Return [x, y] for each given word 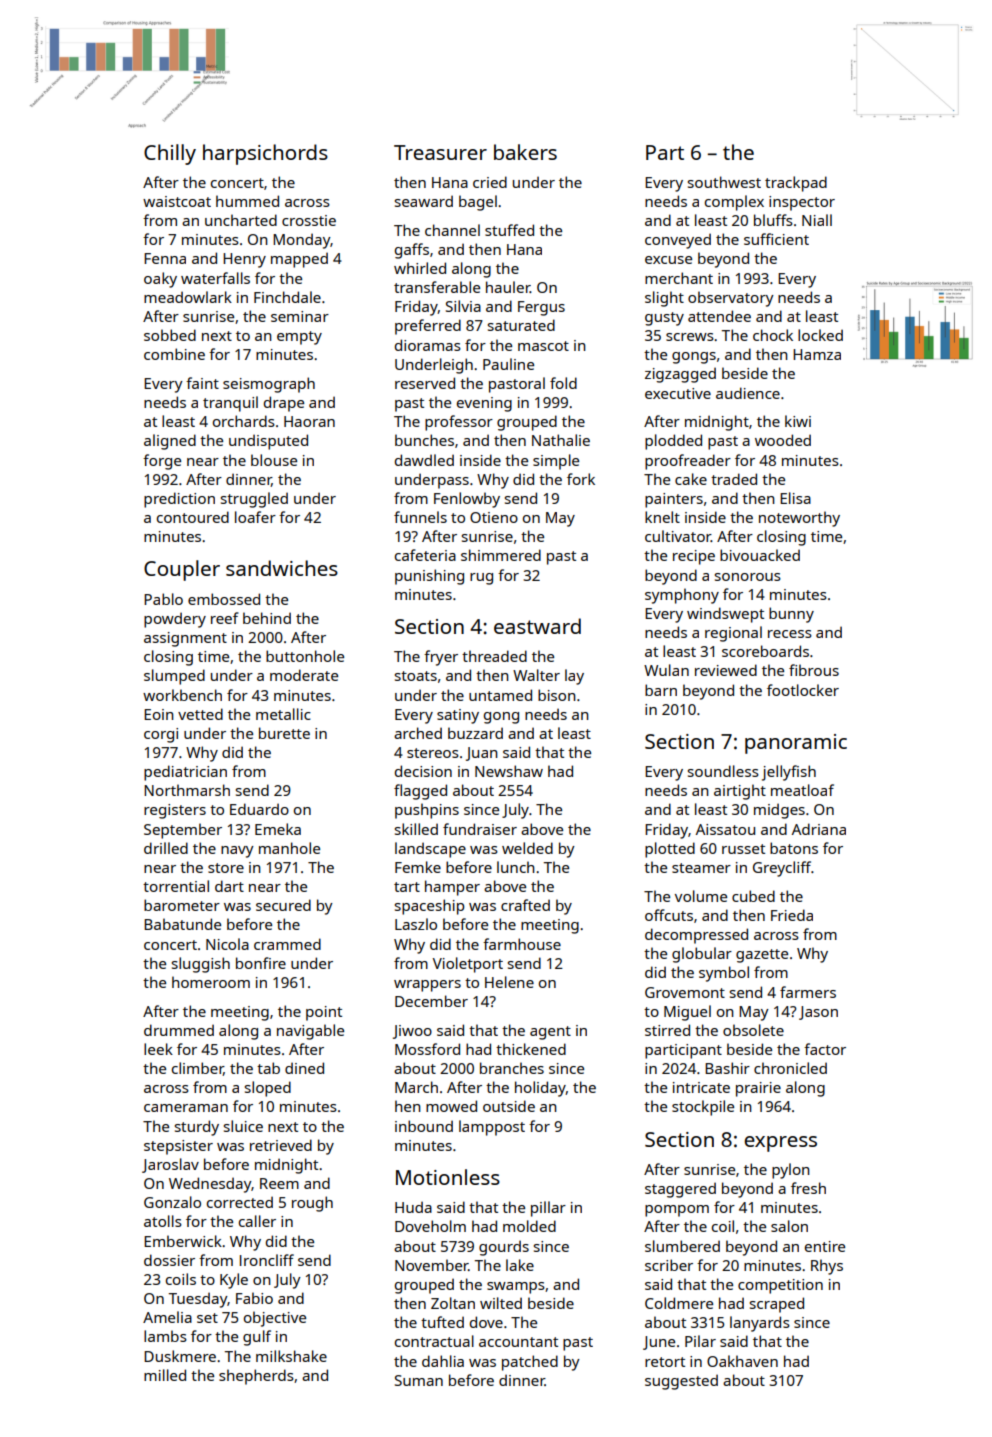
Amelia [167, 1317]
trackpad [796, 184]
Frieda [792, 915]
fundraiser [480, 829]
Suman [419, 1380]
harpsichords [265, 154]
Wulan [666, 670]
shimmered [501, 555]
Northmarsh [187, 790]
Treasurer [440, 152]
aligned [170, 442]
